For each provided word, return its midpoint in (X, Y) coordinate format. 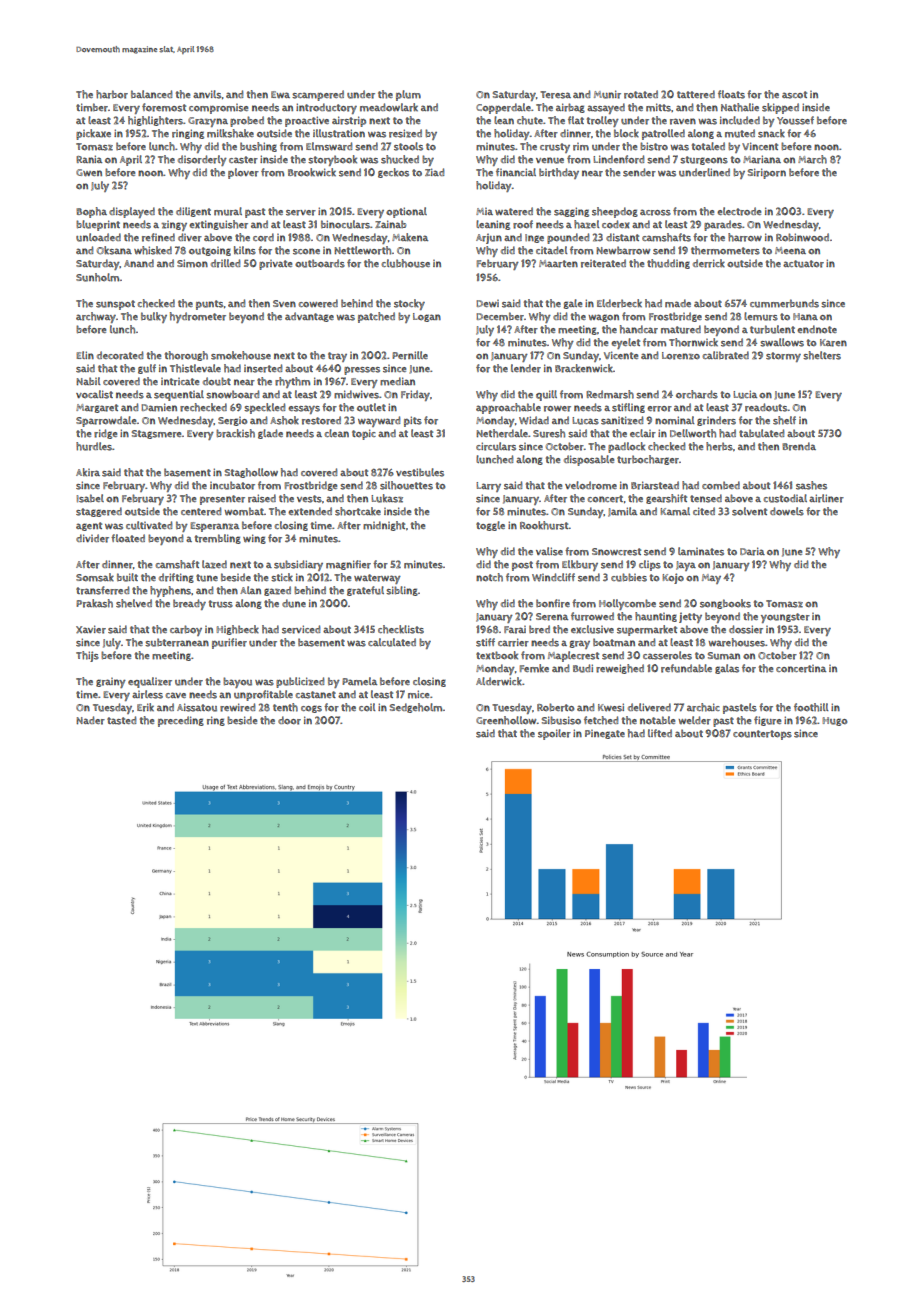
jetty (690, 618)
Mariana (762, 159)
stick (282, 577)
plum (408, 95)
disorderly (202, 160)
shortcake (358, 511)
